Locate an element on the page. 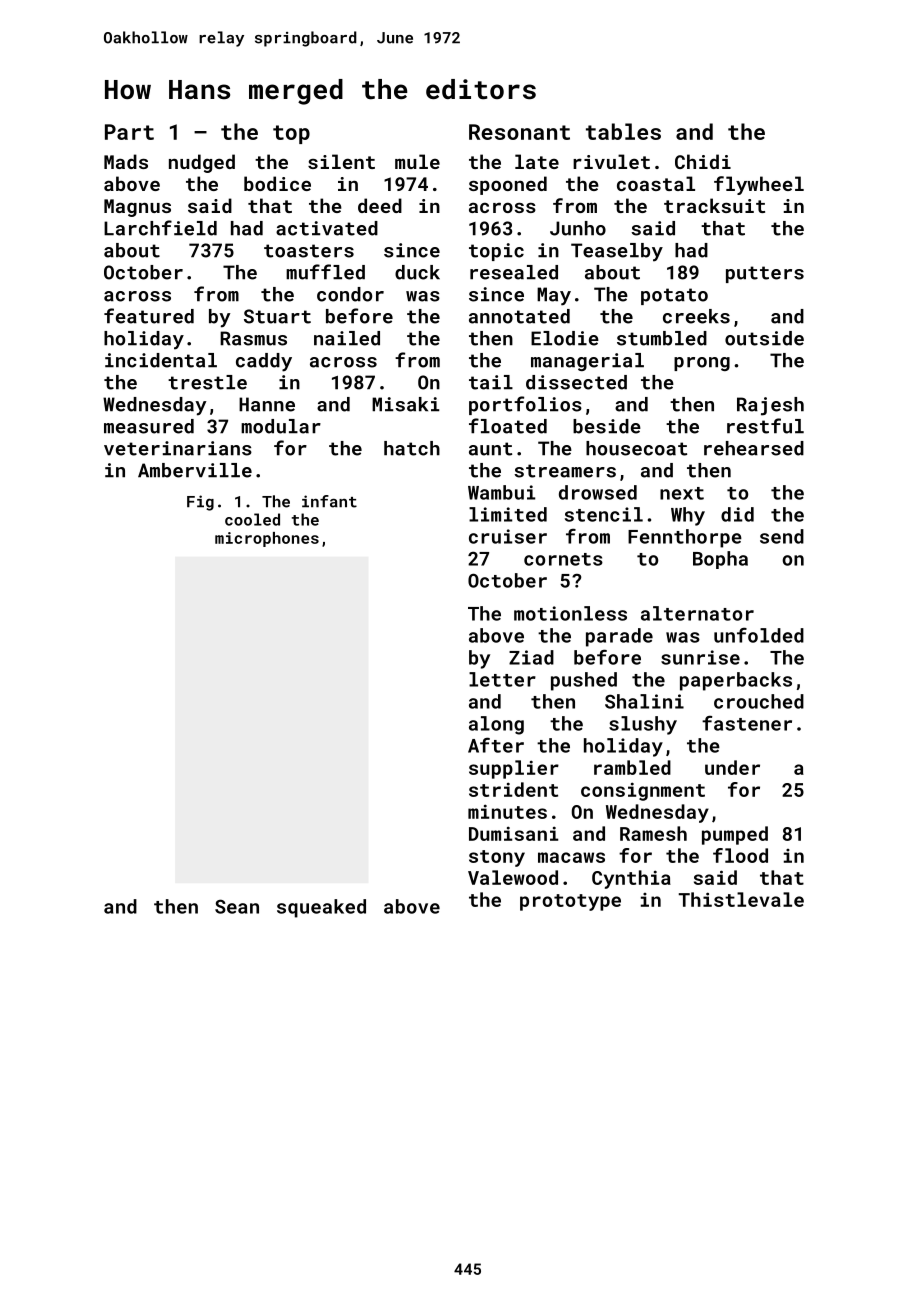 The height and width of the image is (1316, 908). alternator is located at coordinates (697, 613).
